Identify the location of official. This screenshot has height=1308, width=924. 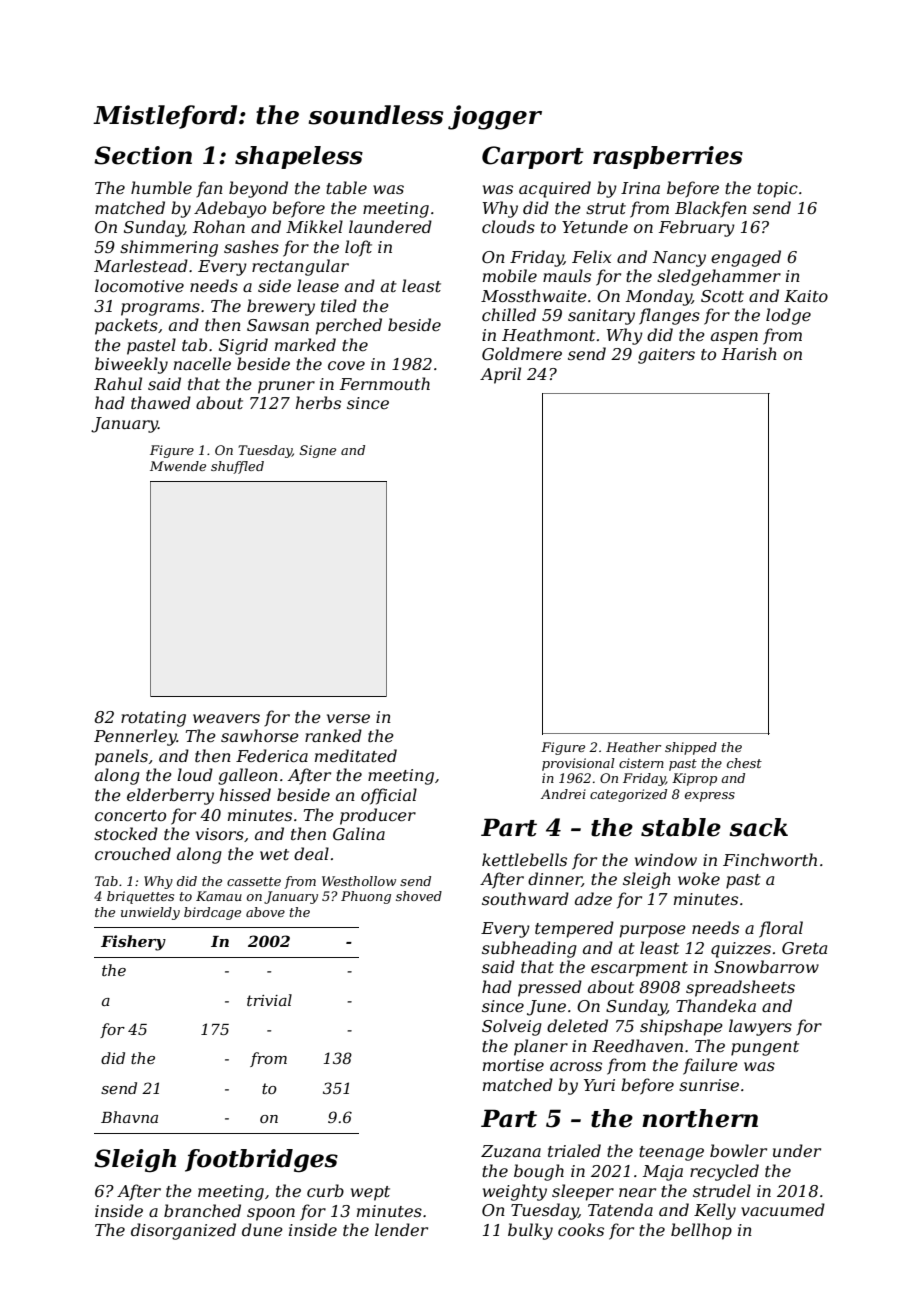
(389, 796).
